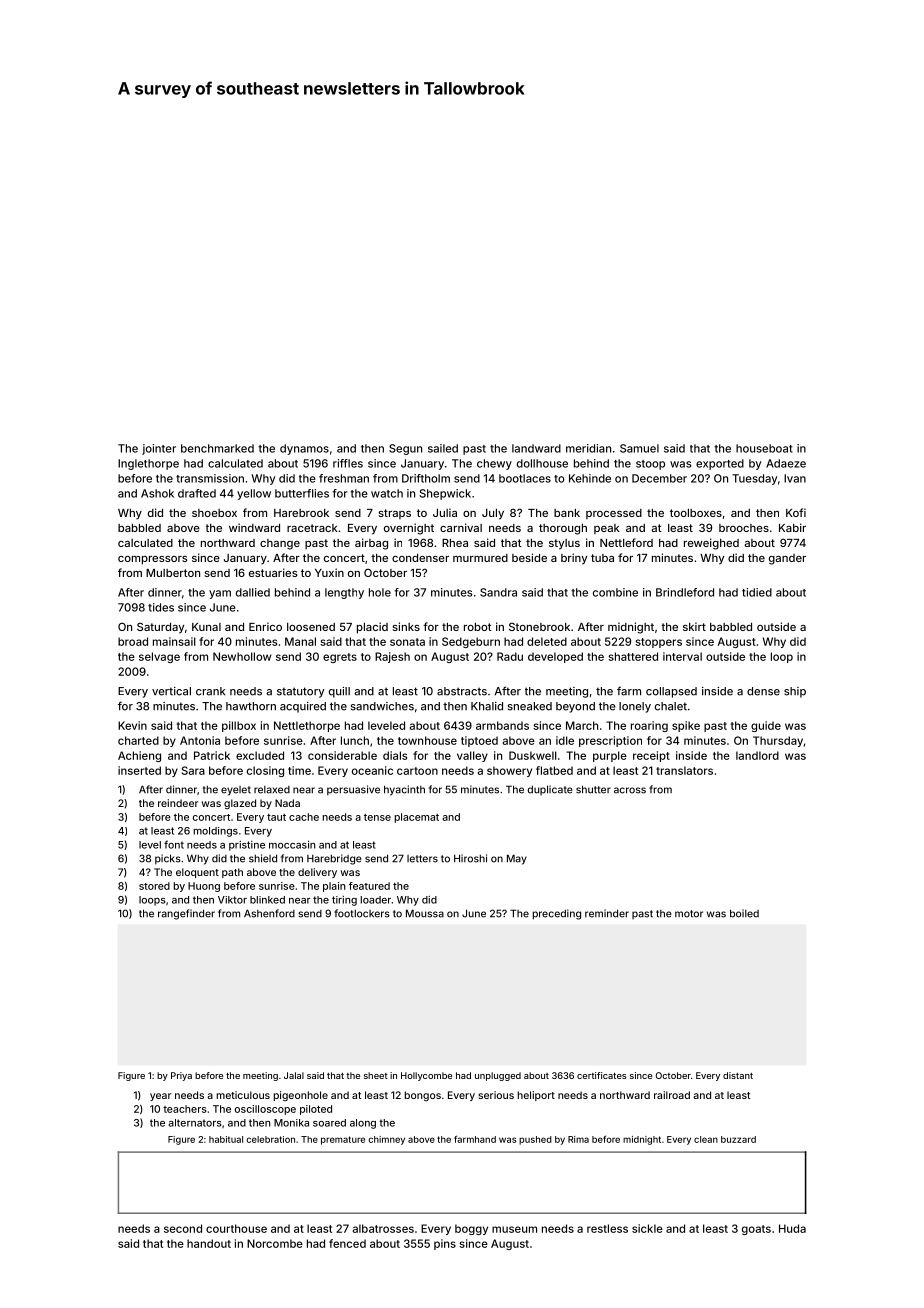  I want to click on houseboat, so click(764, 448).
